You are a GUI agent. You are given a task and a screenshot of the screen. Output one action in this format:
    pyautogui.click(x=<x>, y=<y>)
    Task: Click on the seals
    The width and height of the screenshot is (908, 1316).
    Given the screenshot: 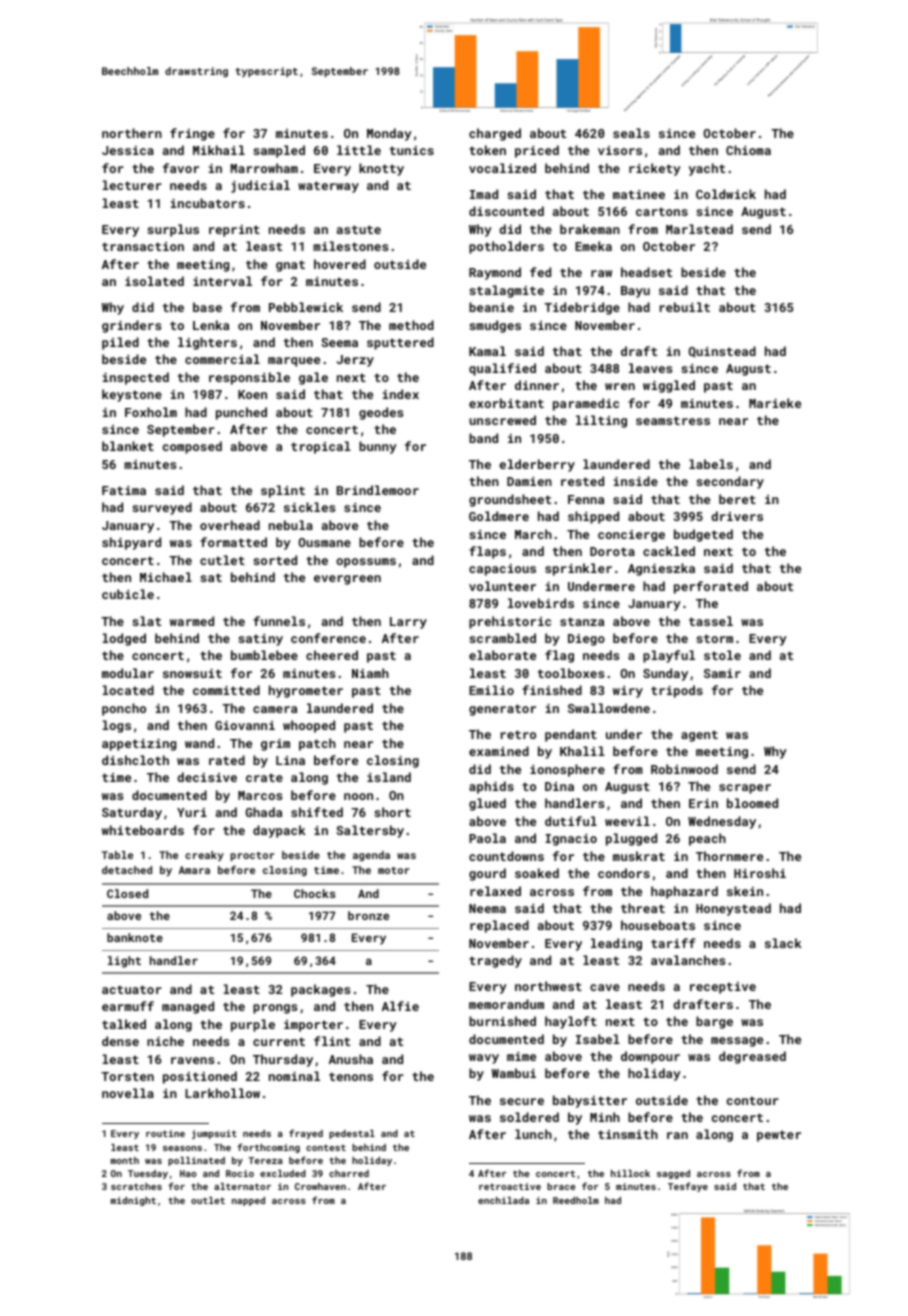 What is the action you would take?
    pyautogui.click(x=631, y=133)
